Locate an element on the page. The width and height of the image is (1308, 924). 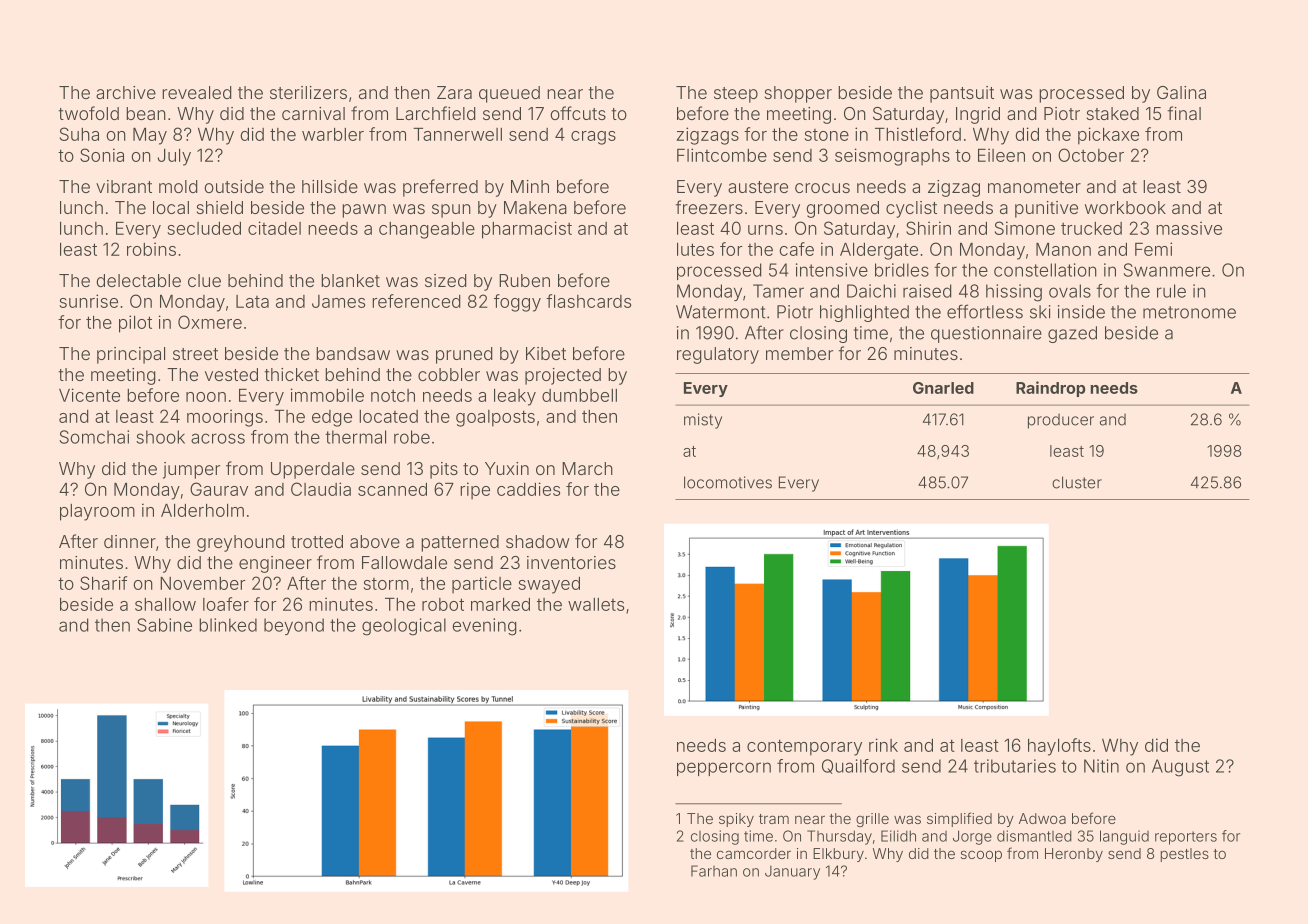
Eilidh is located at coordinates (898, 836).
